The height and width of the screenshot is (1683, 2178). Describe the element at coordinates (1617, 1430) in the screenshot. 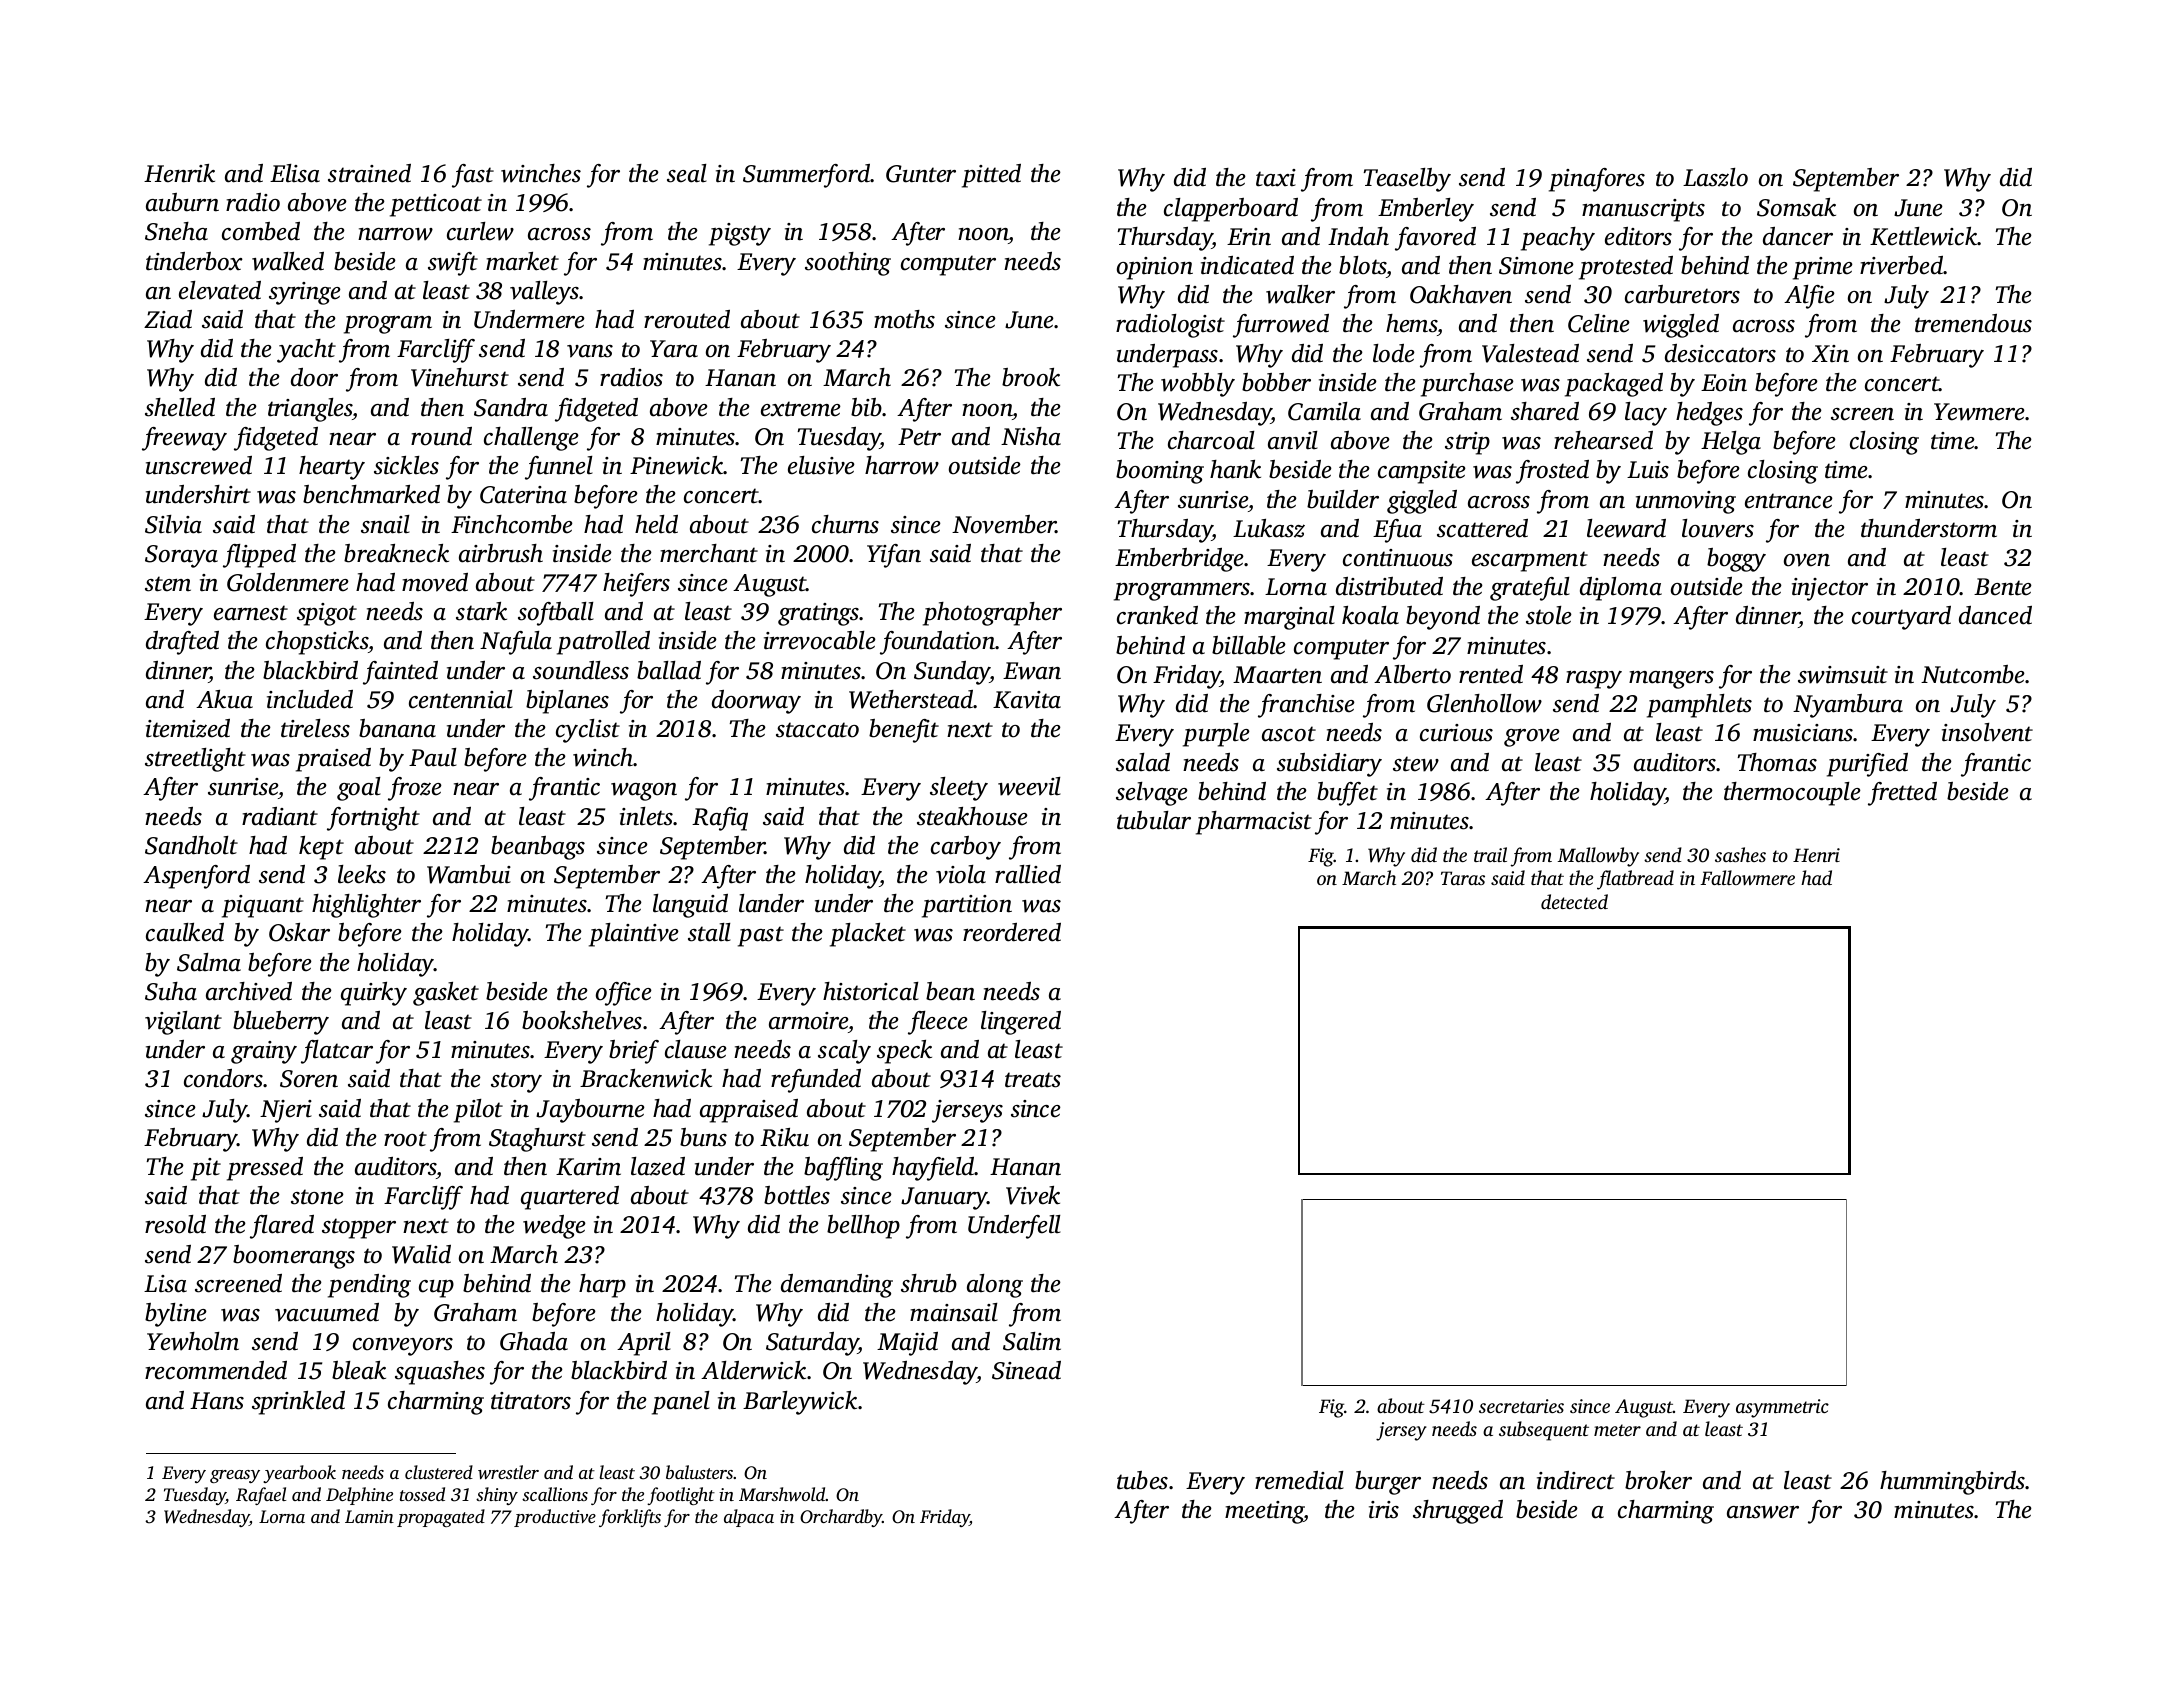

I see `meter` at that location.
